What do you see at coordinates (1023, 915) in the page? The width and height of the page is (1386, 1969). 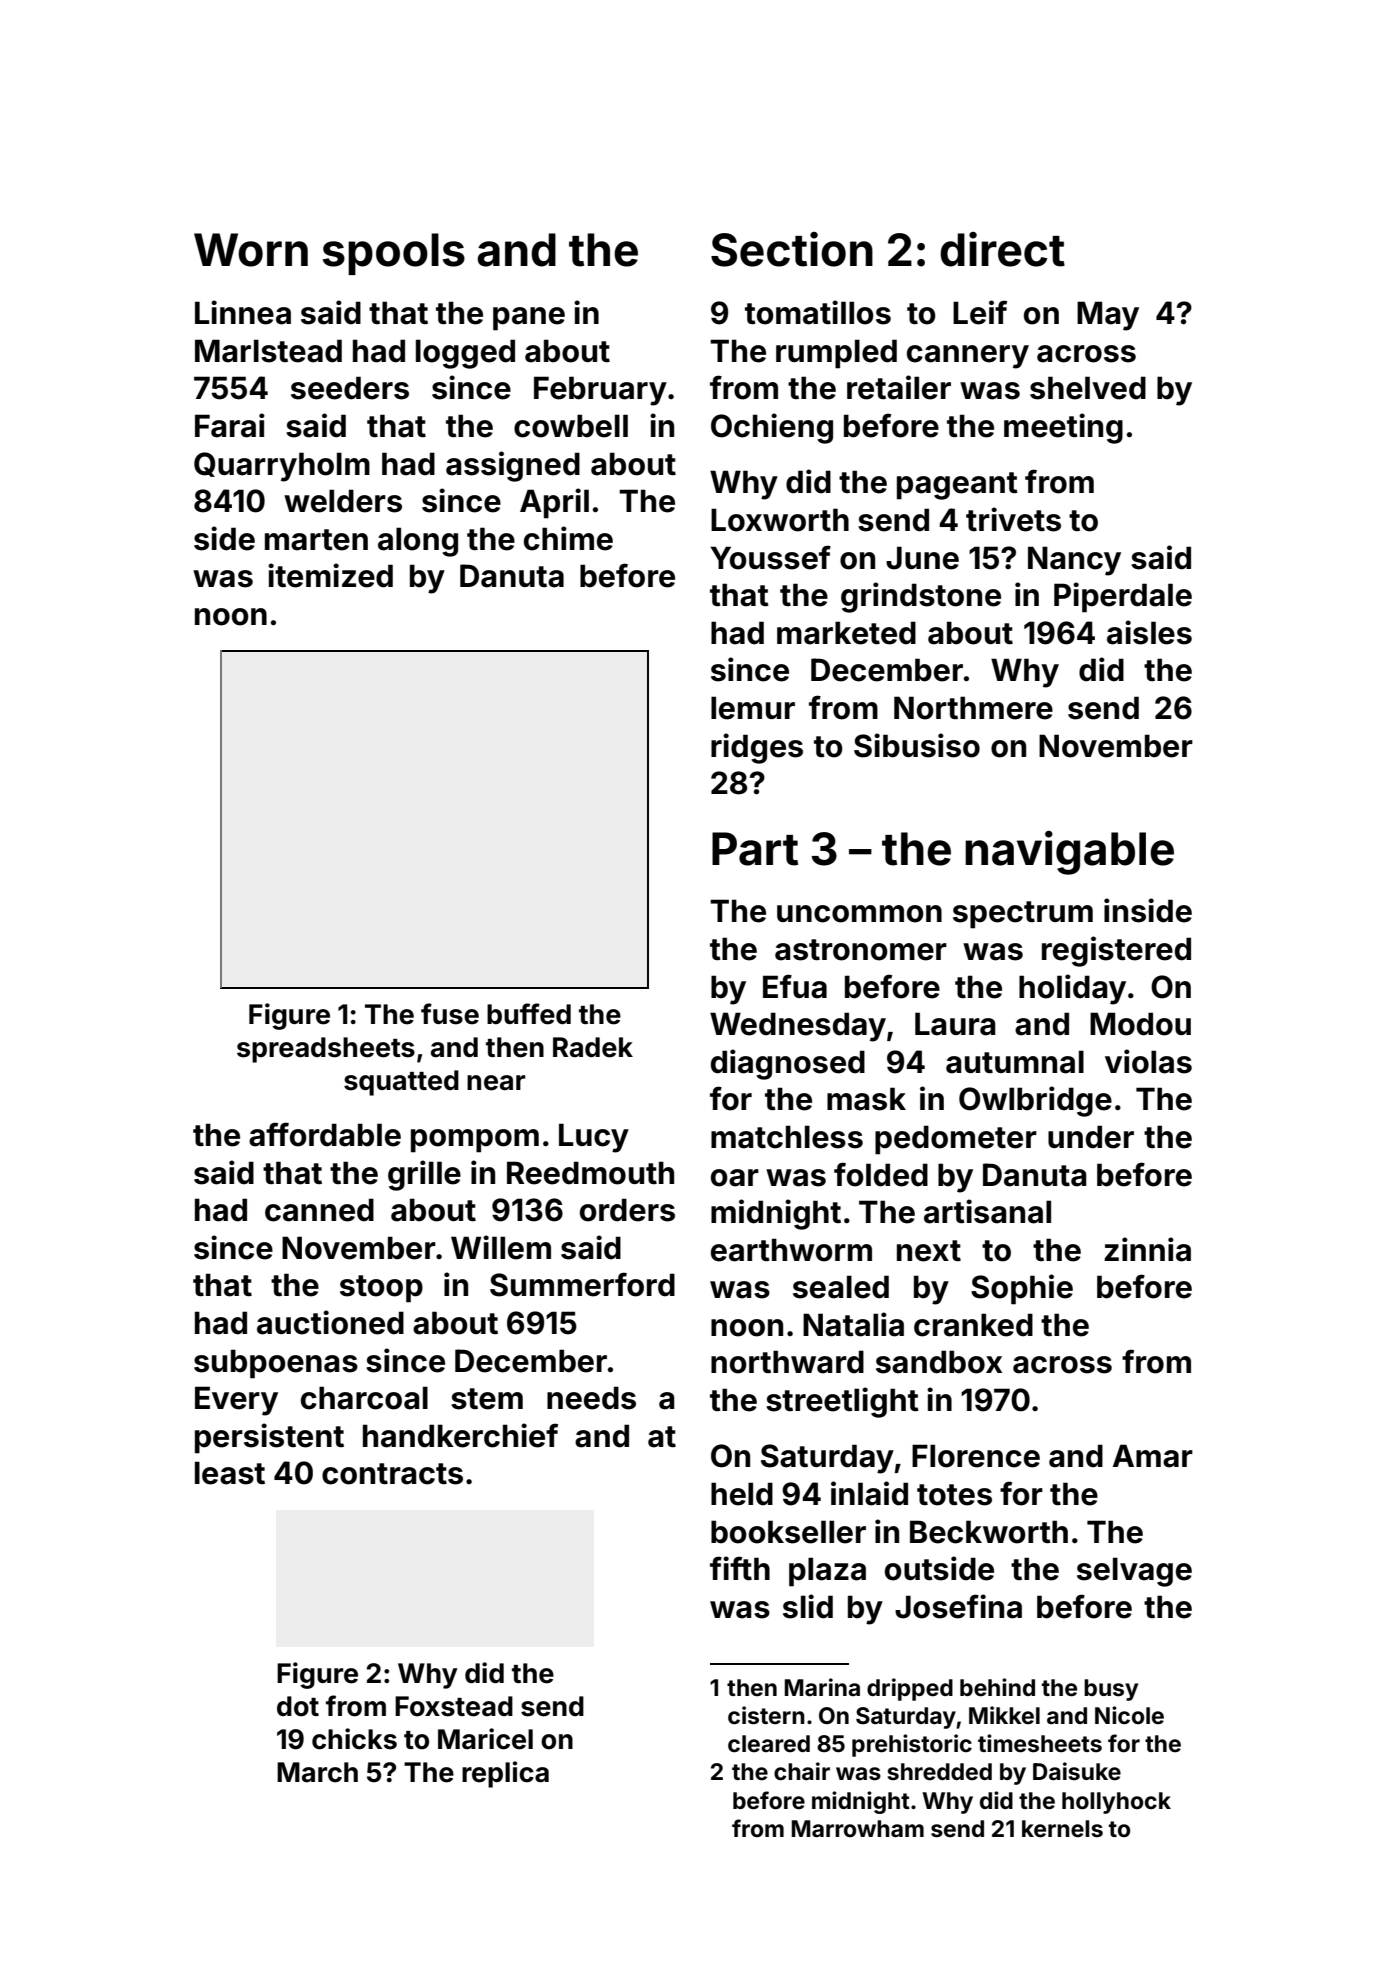 I see `spectrum` at bounding box center [1023, 915].
